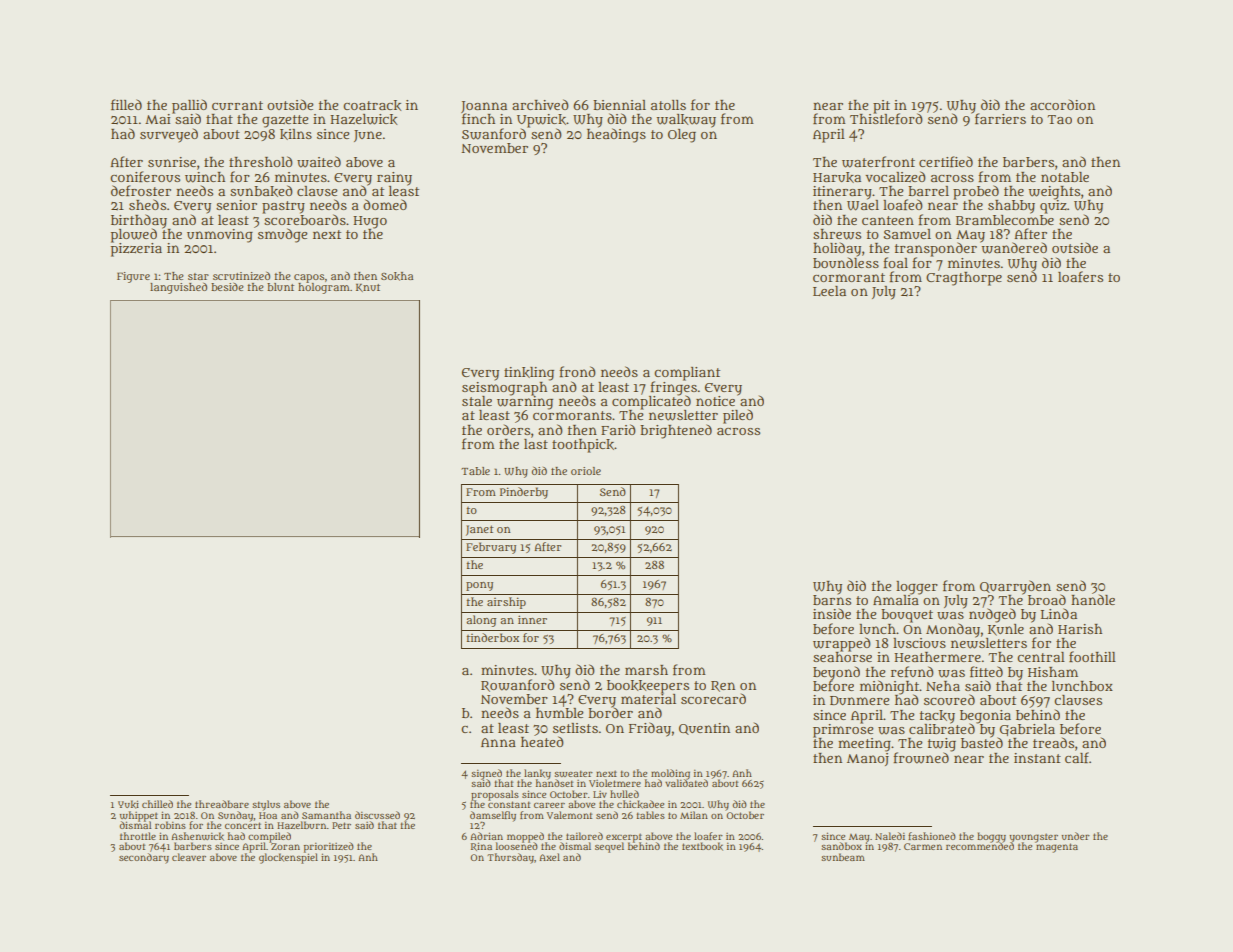  Describe the element at coordinates (1033, 837) in the document. I see `youngster` at that location.
